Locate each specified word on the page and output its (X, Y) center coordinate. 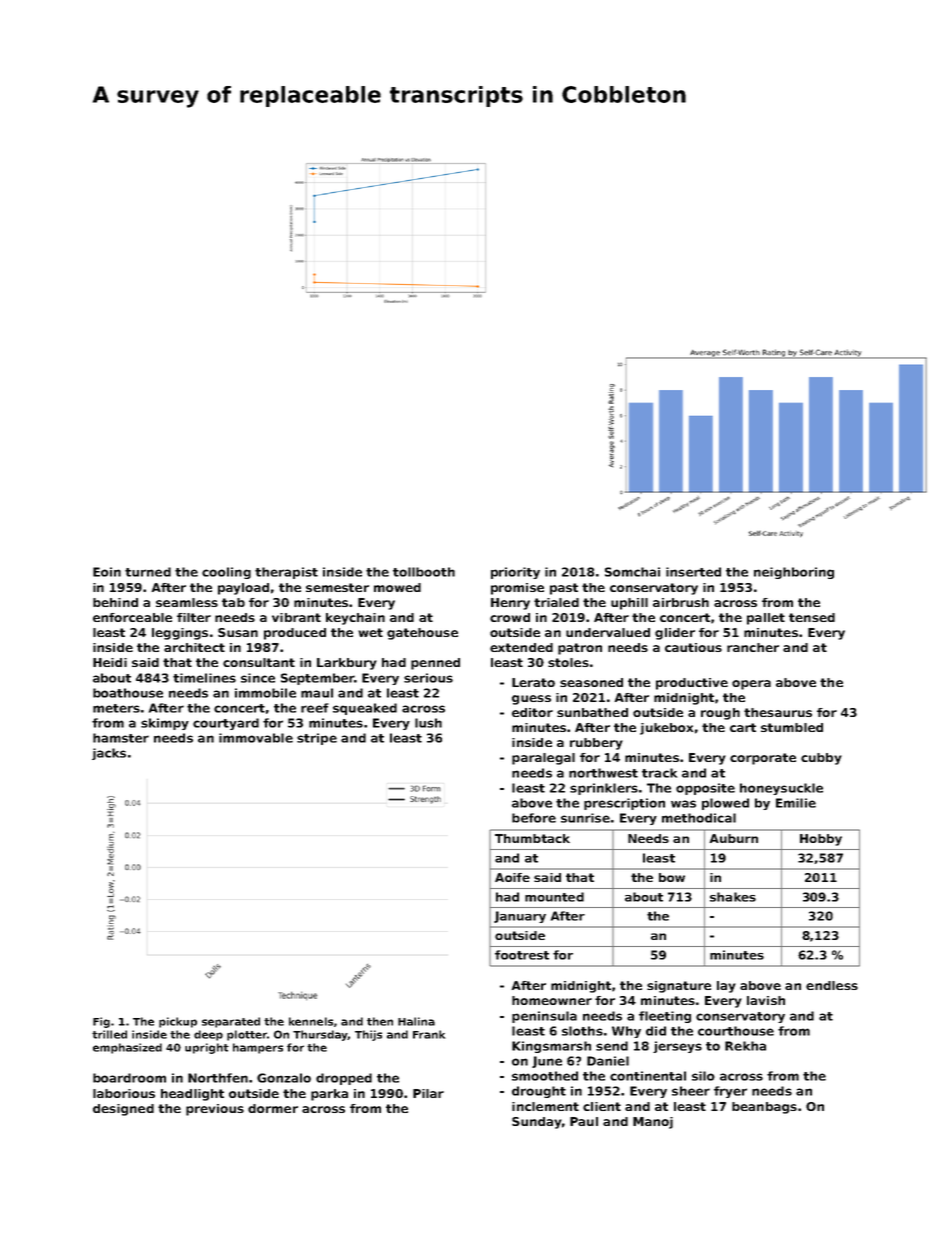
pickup (178, 1022)
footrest (522, 955)
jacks (109, 754)
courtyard (226, 724)
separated (231, 1022)
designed (123, 1110)
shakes (733, 897)
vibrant (296, 617)
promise (517, 589)
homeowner (552, 1000)
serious (428, 678)
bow (672, 877)
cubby (821, 759)
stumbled (792, 727)
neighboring (794, 573)
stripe (317, 739)
